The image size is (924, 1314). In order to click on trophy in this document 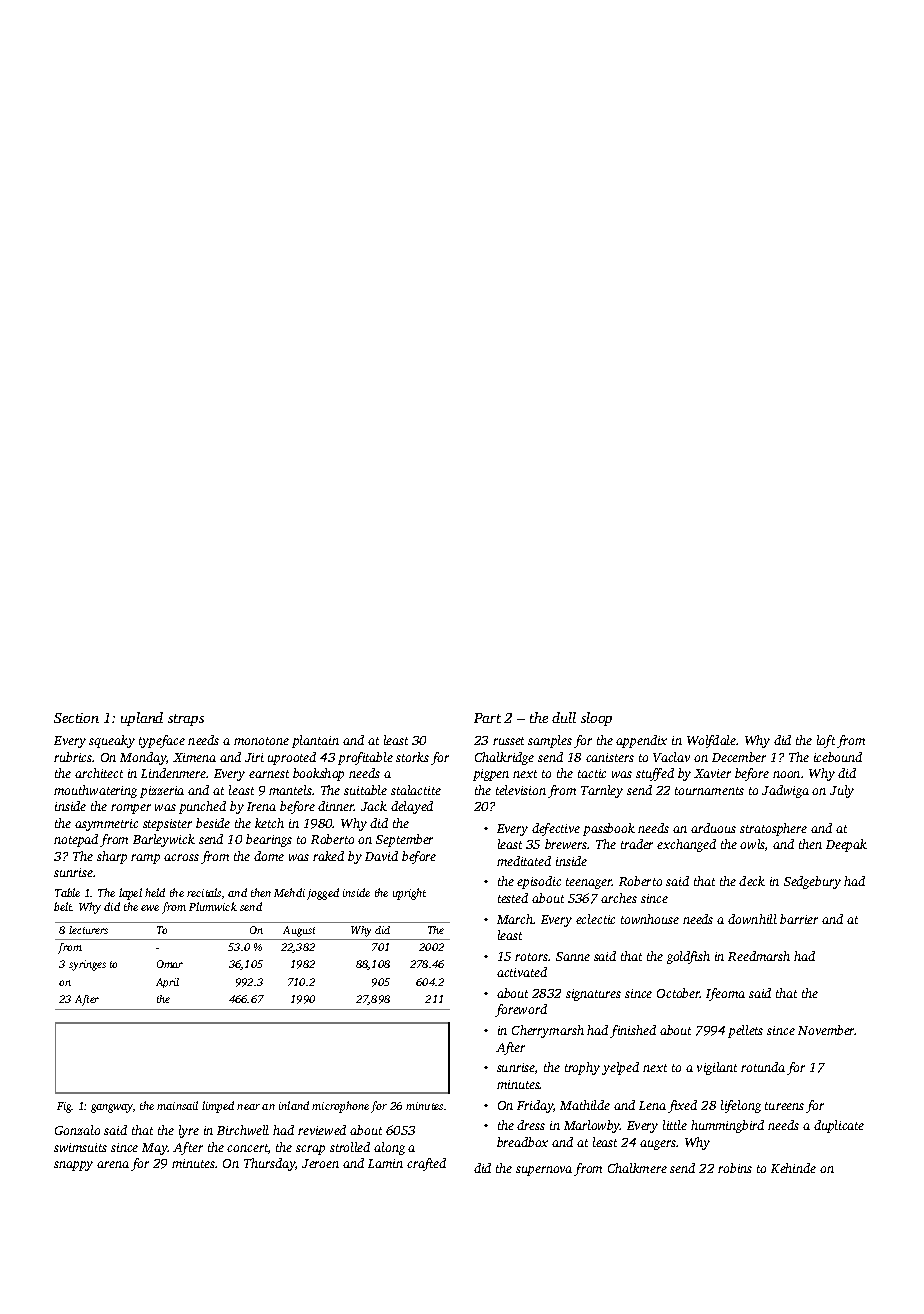, I will do `click(582, 1068)`.
